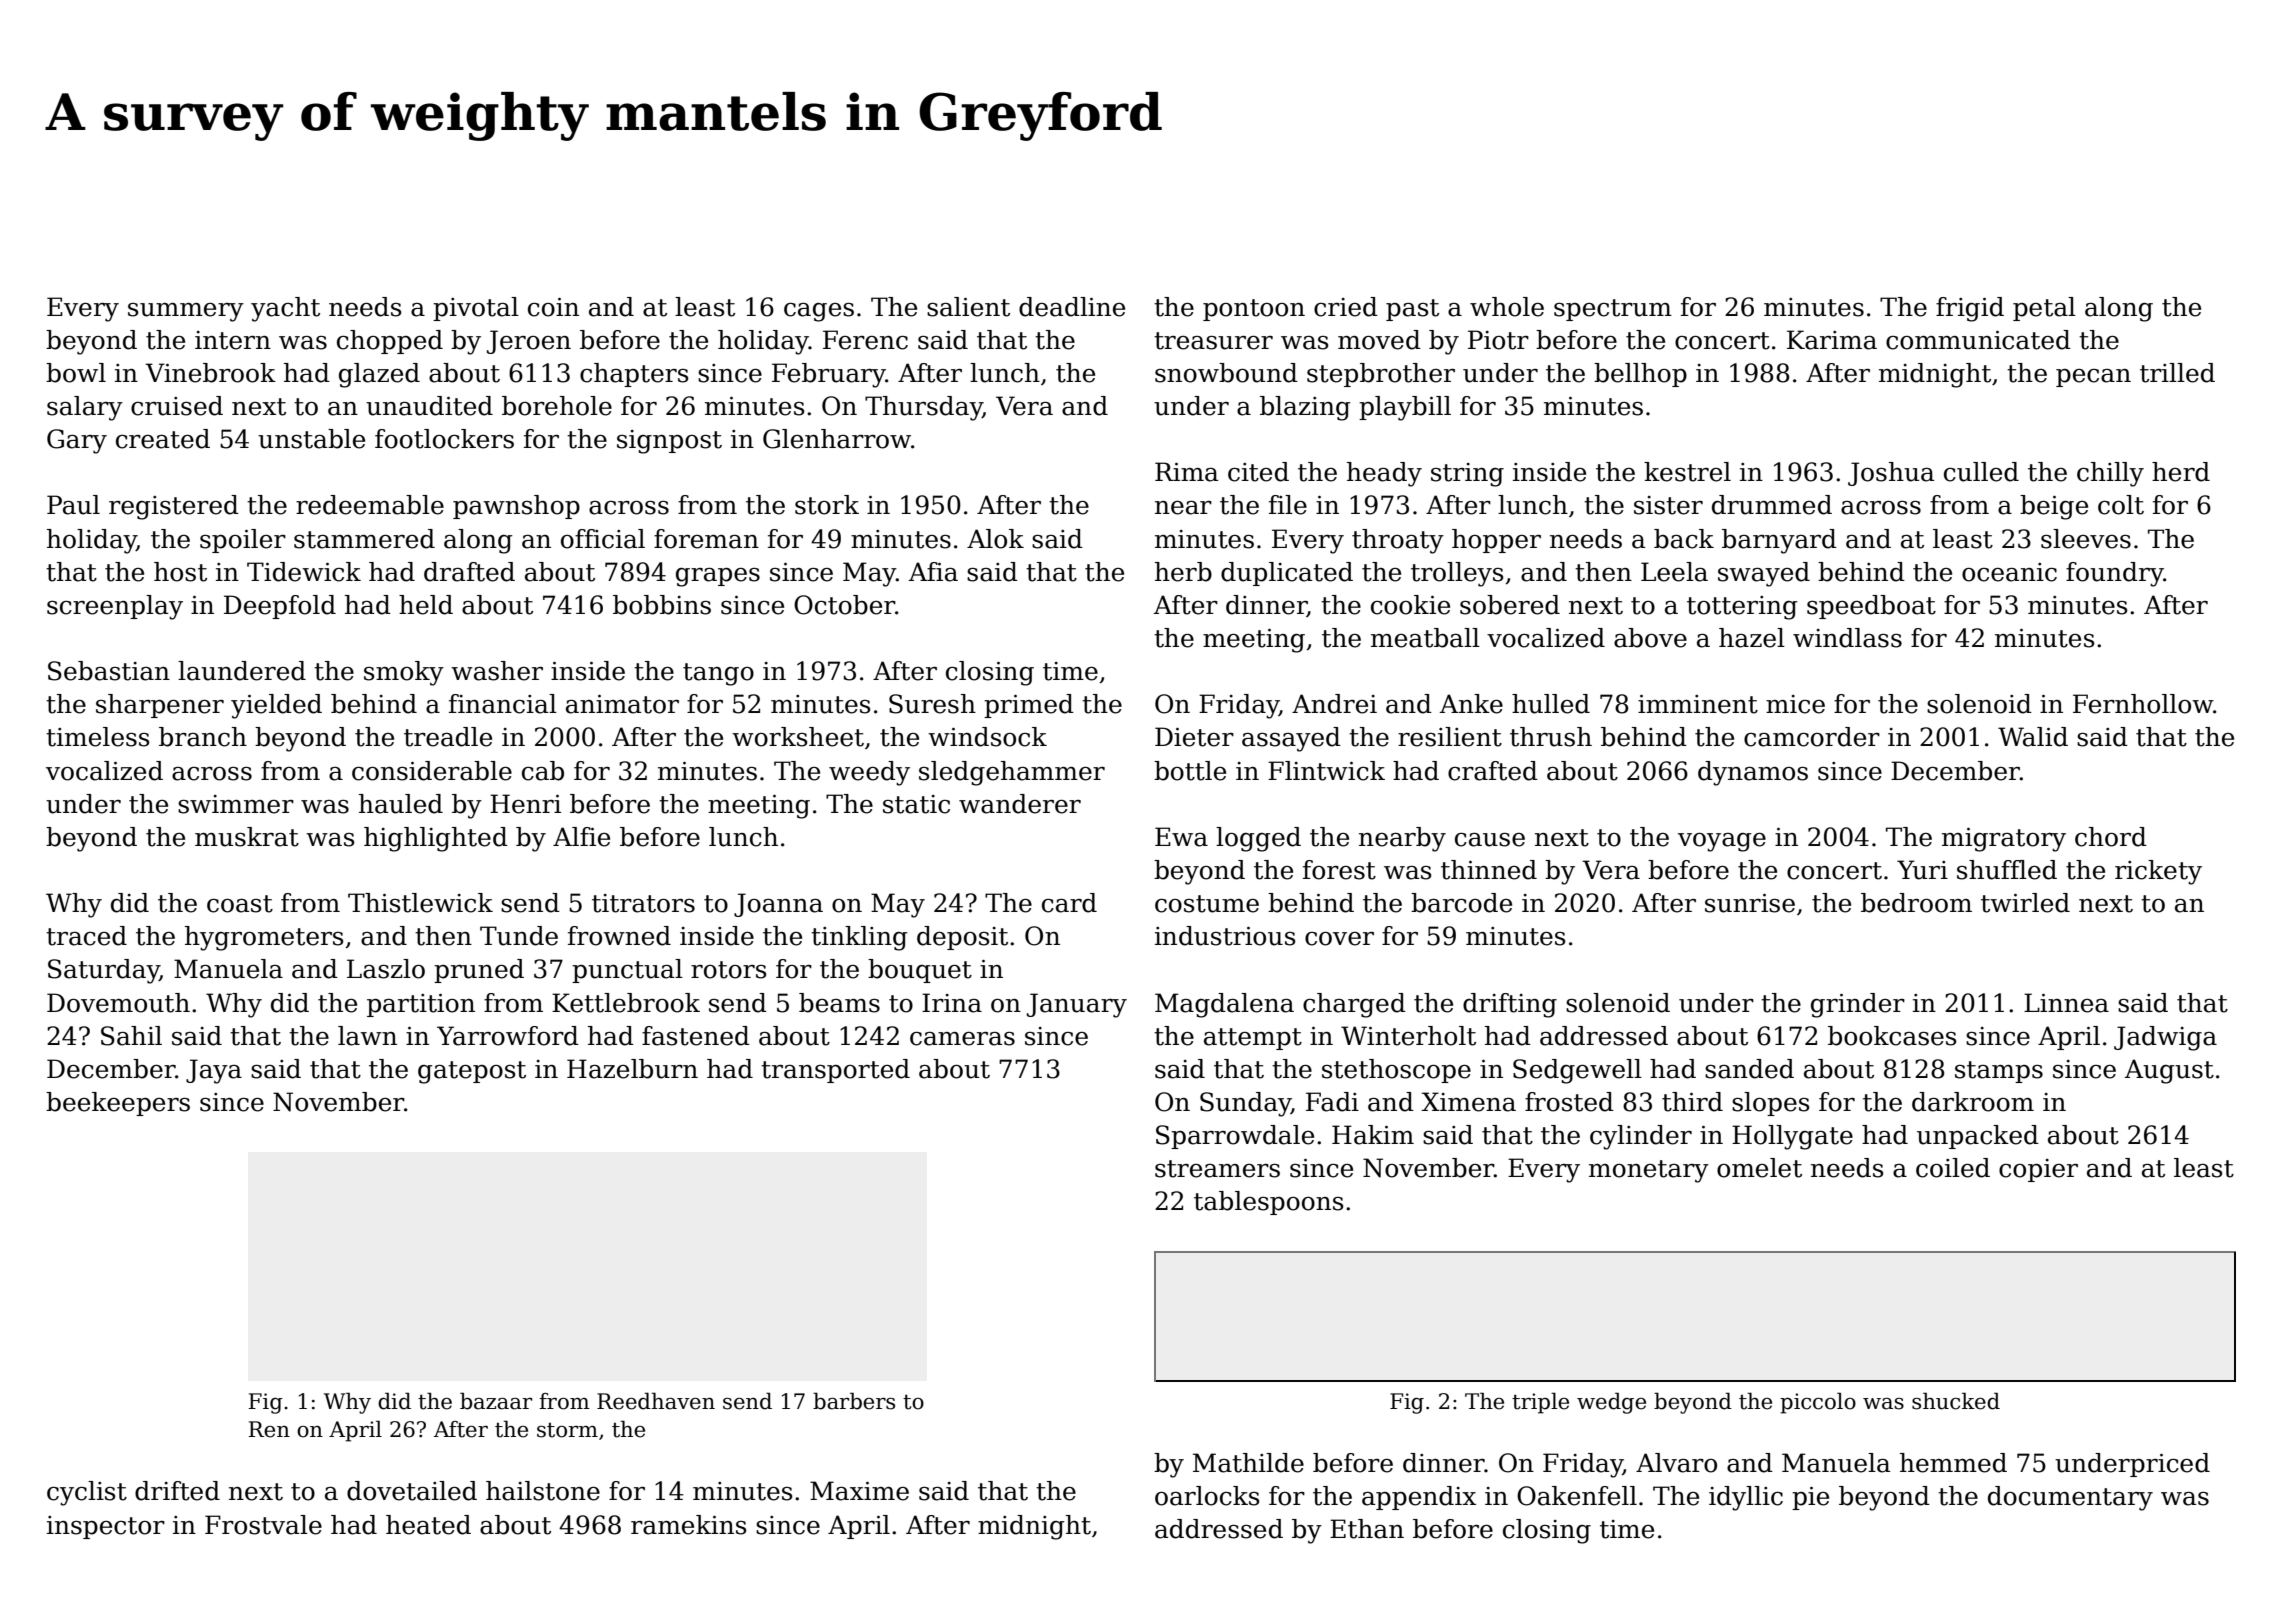 Image resolution: width=2282 pixels, height=1614 pixels. What do you see at coordinates (496, 1401) in the page?
I see `bazaar` at bounding box center [496, 1401].
